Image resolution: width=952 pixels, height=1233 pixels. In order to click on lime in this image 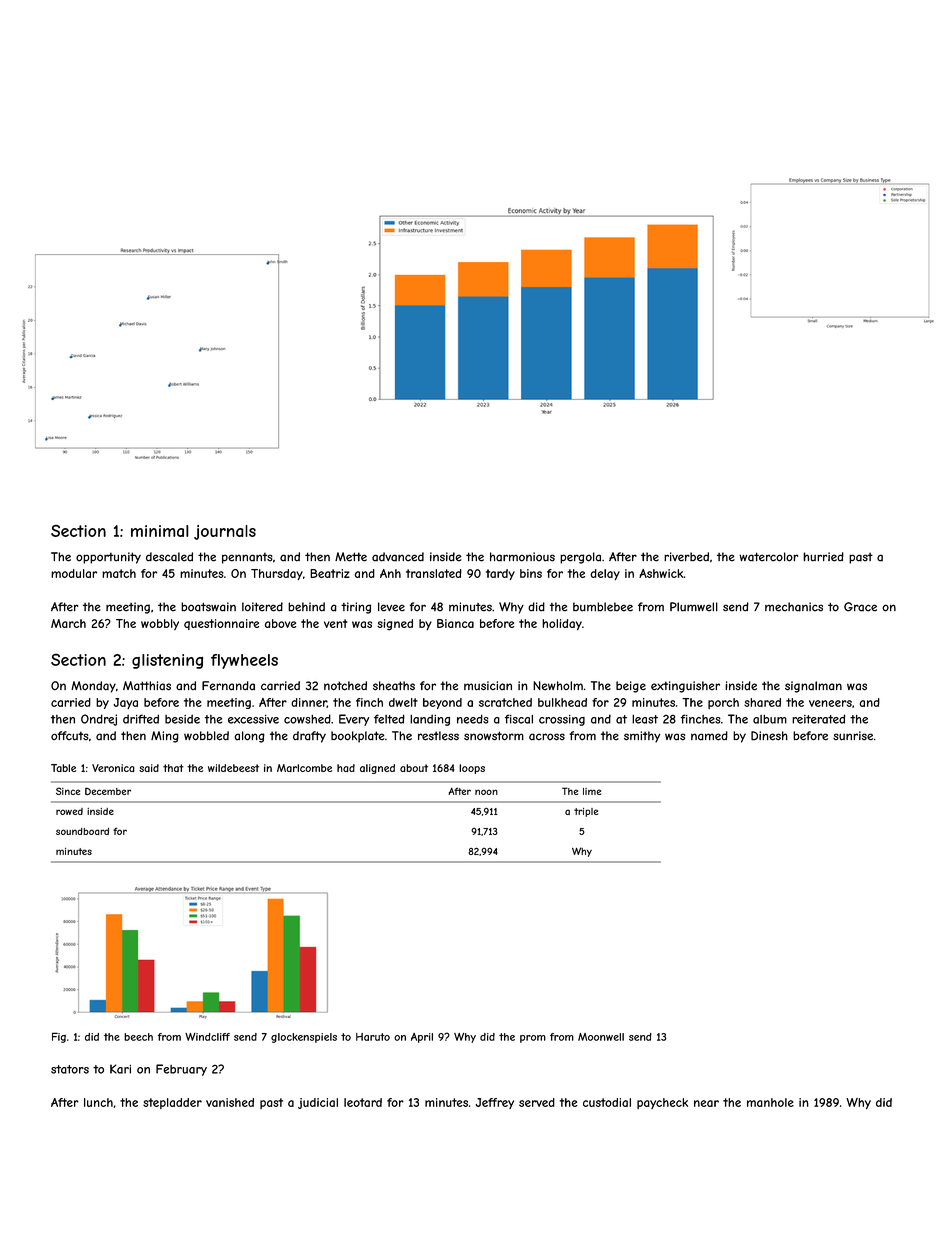, I will do `click(592, 791)`.
